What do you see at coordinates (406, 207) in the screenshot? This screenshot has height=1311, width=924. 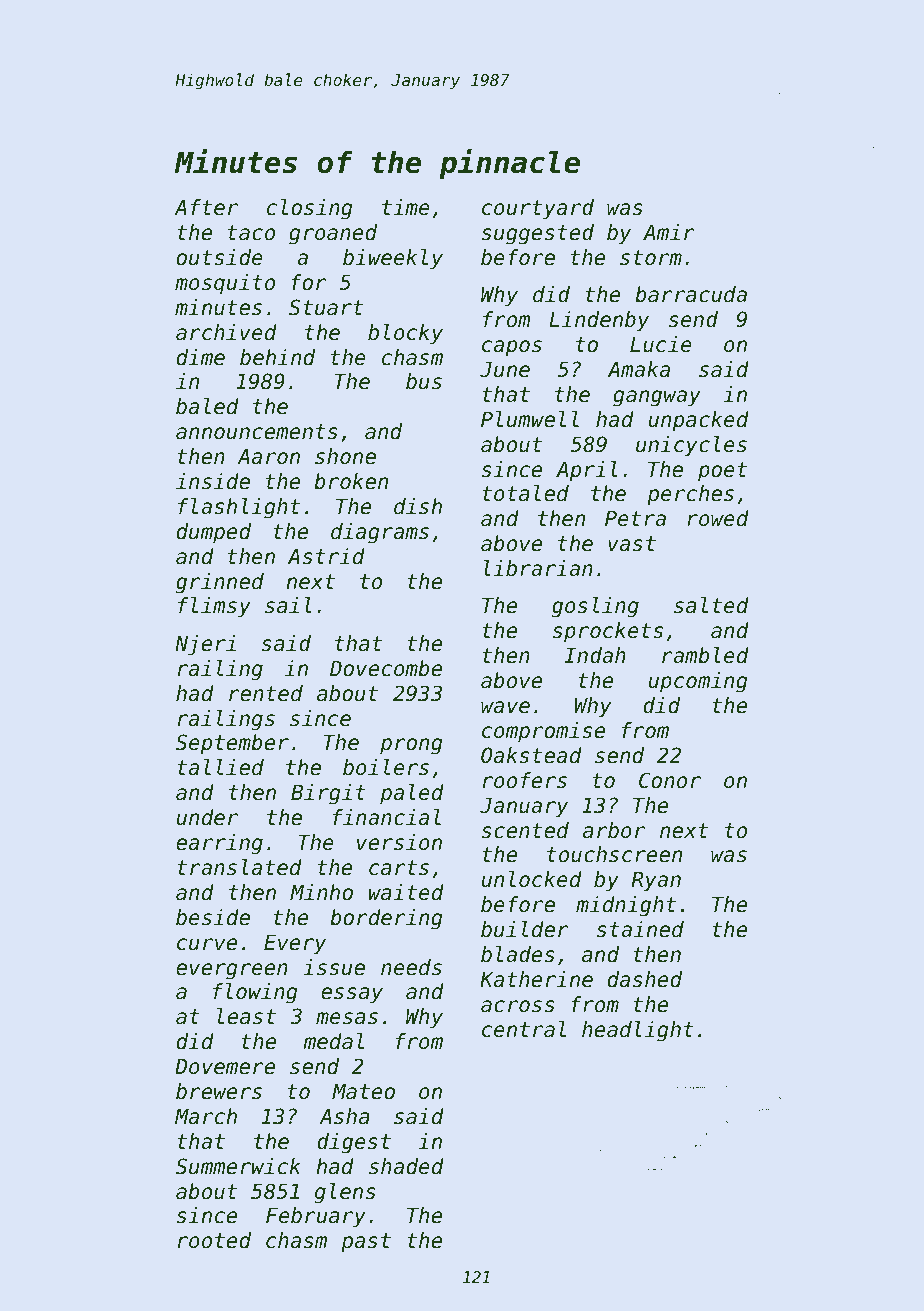 I see `time` at bounding box center [406, 207].
